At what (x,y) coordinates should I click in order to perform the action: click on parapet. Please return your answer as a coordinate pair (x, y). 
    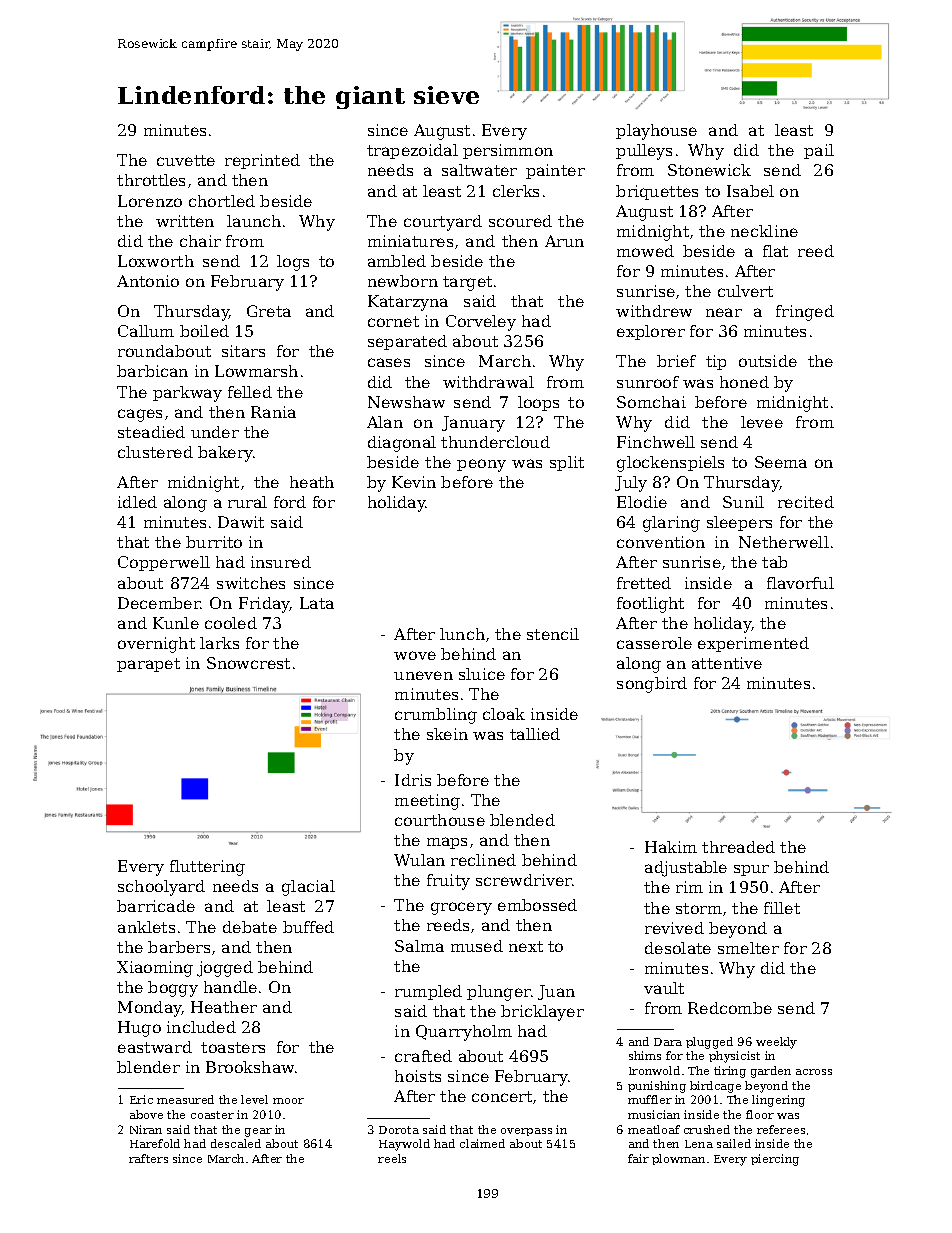
    Looking at the image, I should click on (148, 665).
